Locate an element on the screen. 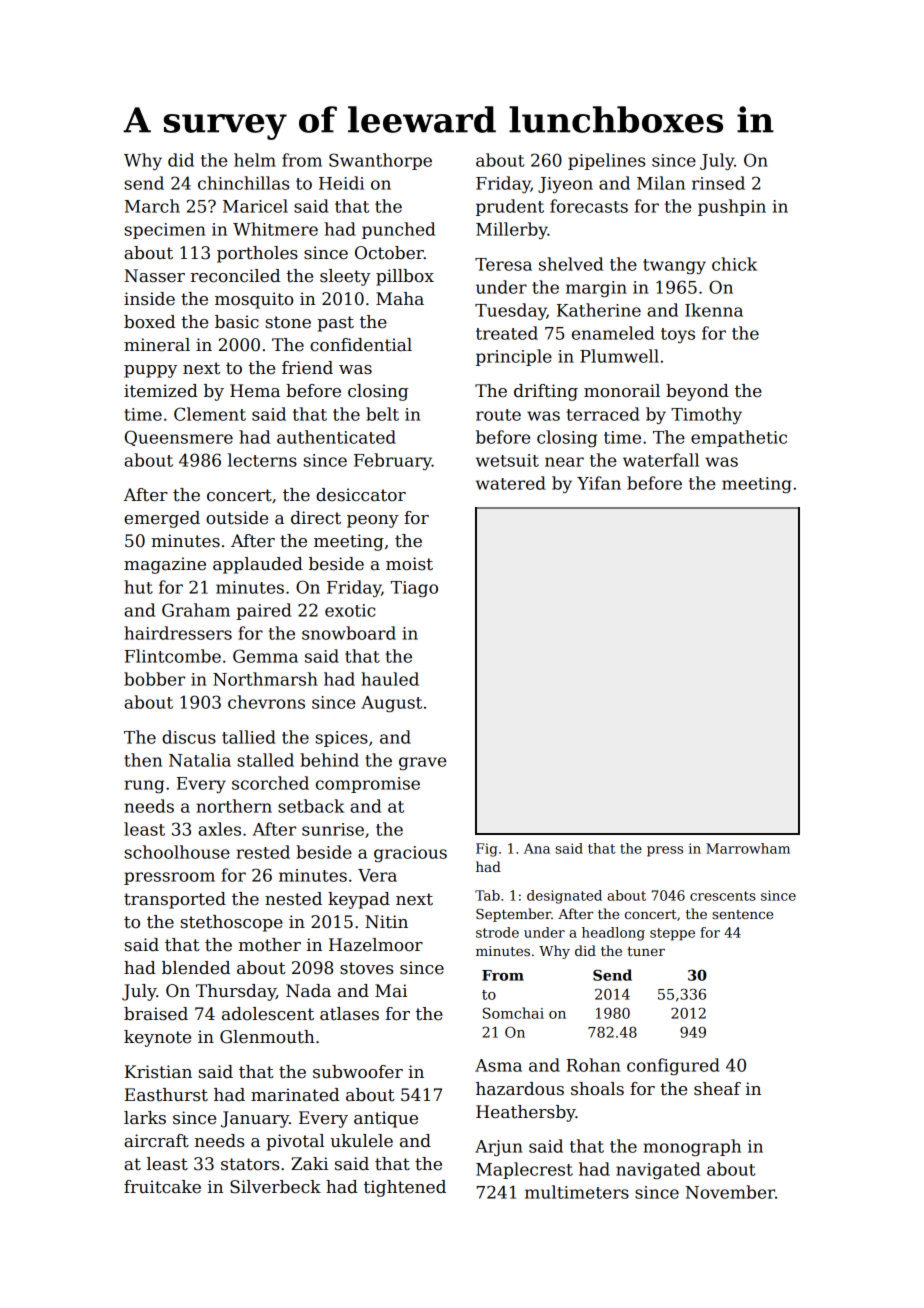  paired is located at coordinates (263, 611).
